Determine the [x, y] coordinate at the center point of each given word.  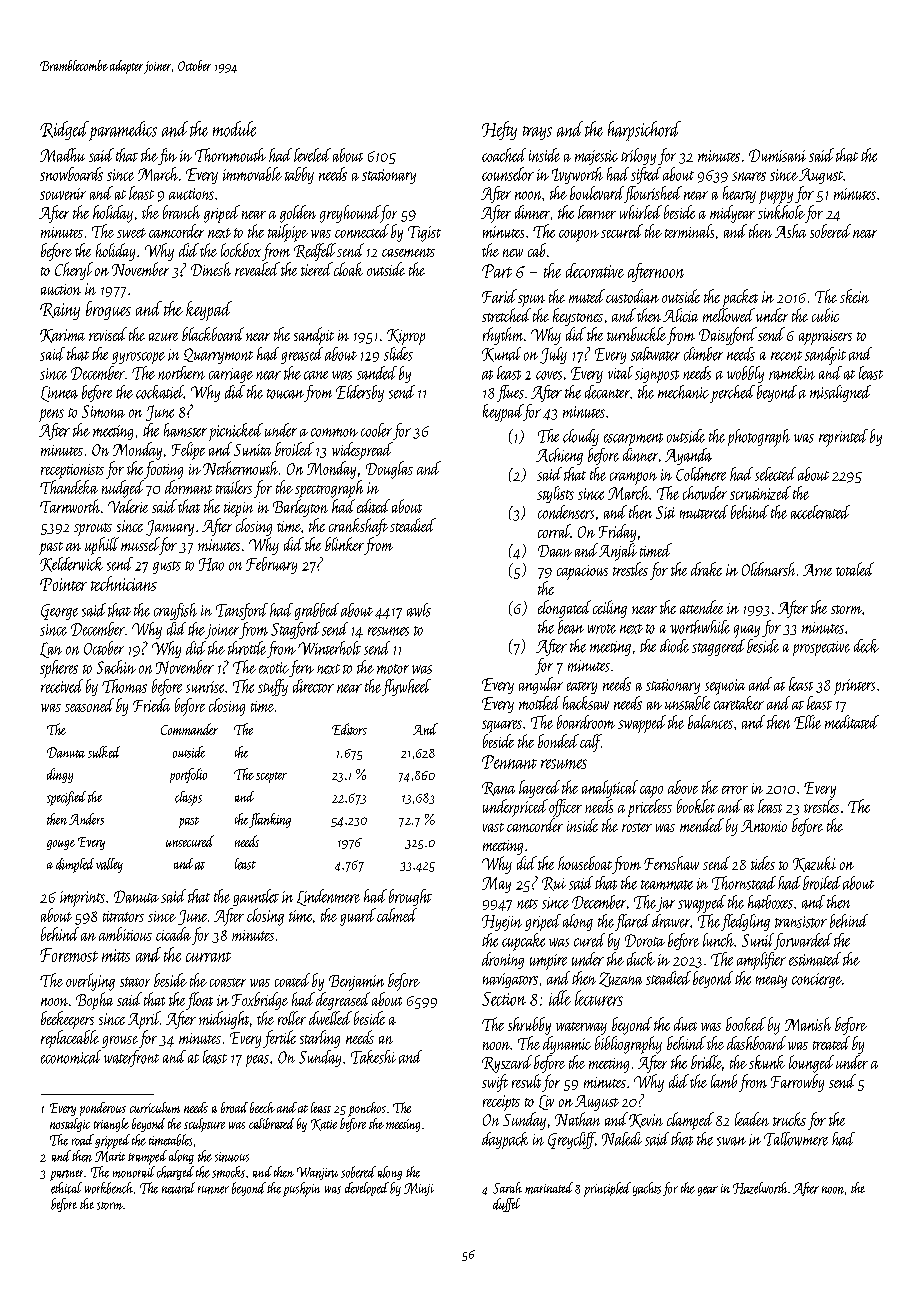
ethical [66, 1188]
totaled [855, 569]
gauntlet [256, 897]
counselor [508, 174]
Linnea [59, 394]
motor [393, 669]
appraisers [825, 337]
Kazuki [814, 864]
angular [541, 685]
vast [493, 827]
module [234, 129]
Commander [189, 729]
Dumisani [777, 155]
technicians [124, 583]
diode [674, 646]
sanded [377, 373]
